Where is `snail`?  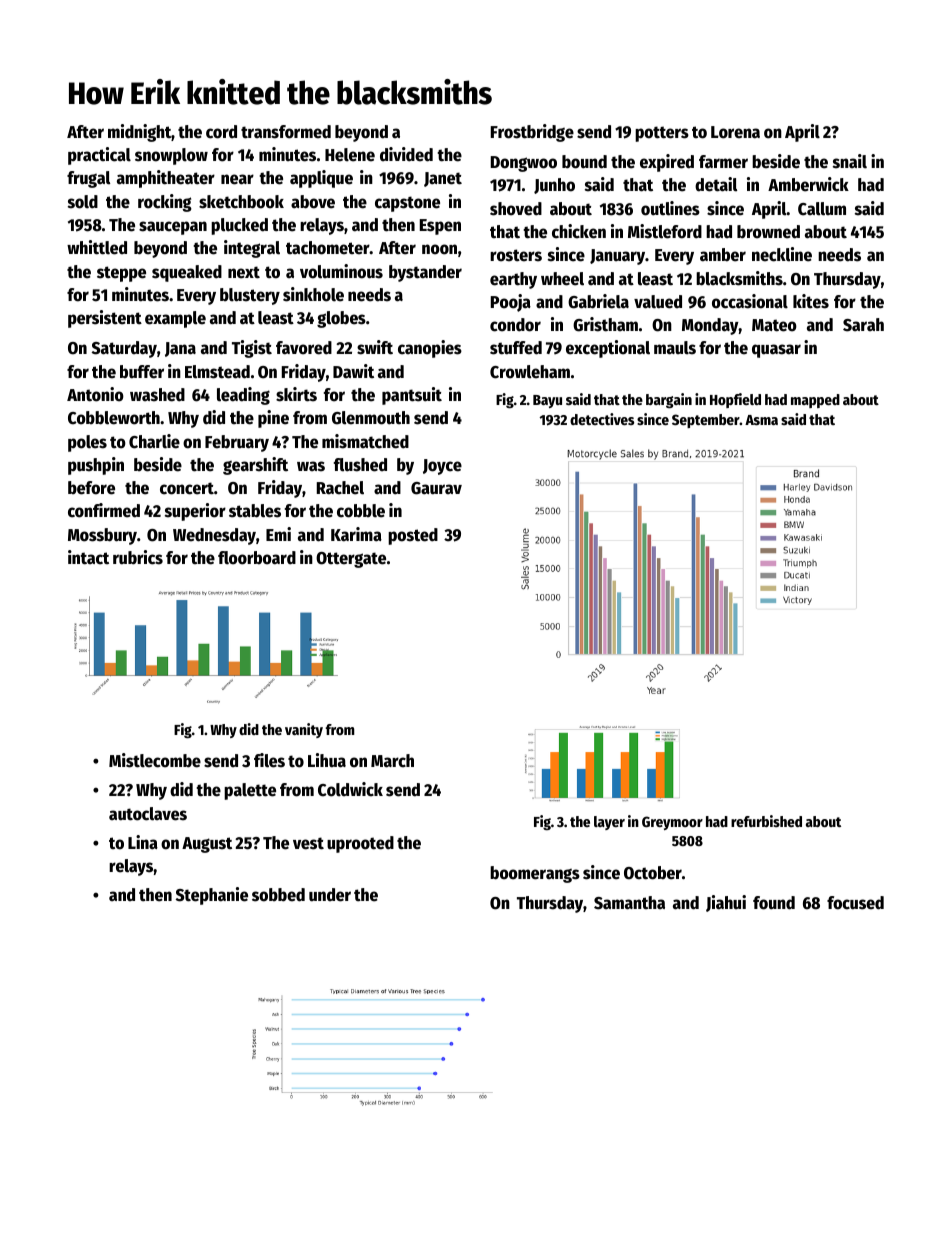
snail is located at coordinates (850, 161).
